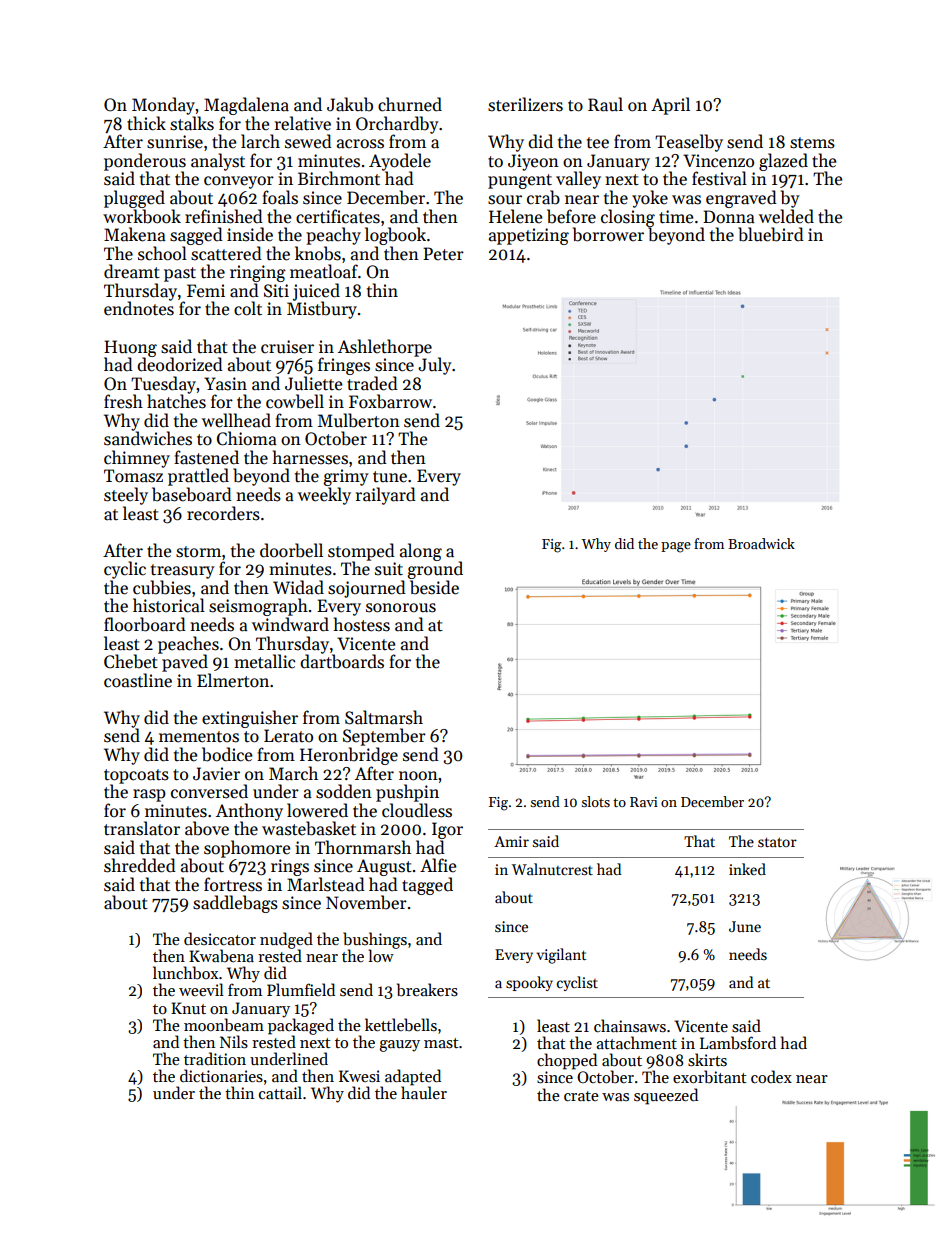  What do you see at coordinates (131, 661) in the screenshot?
I see `Chebet` at bounding box center [131, 661].
